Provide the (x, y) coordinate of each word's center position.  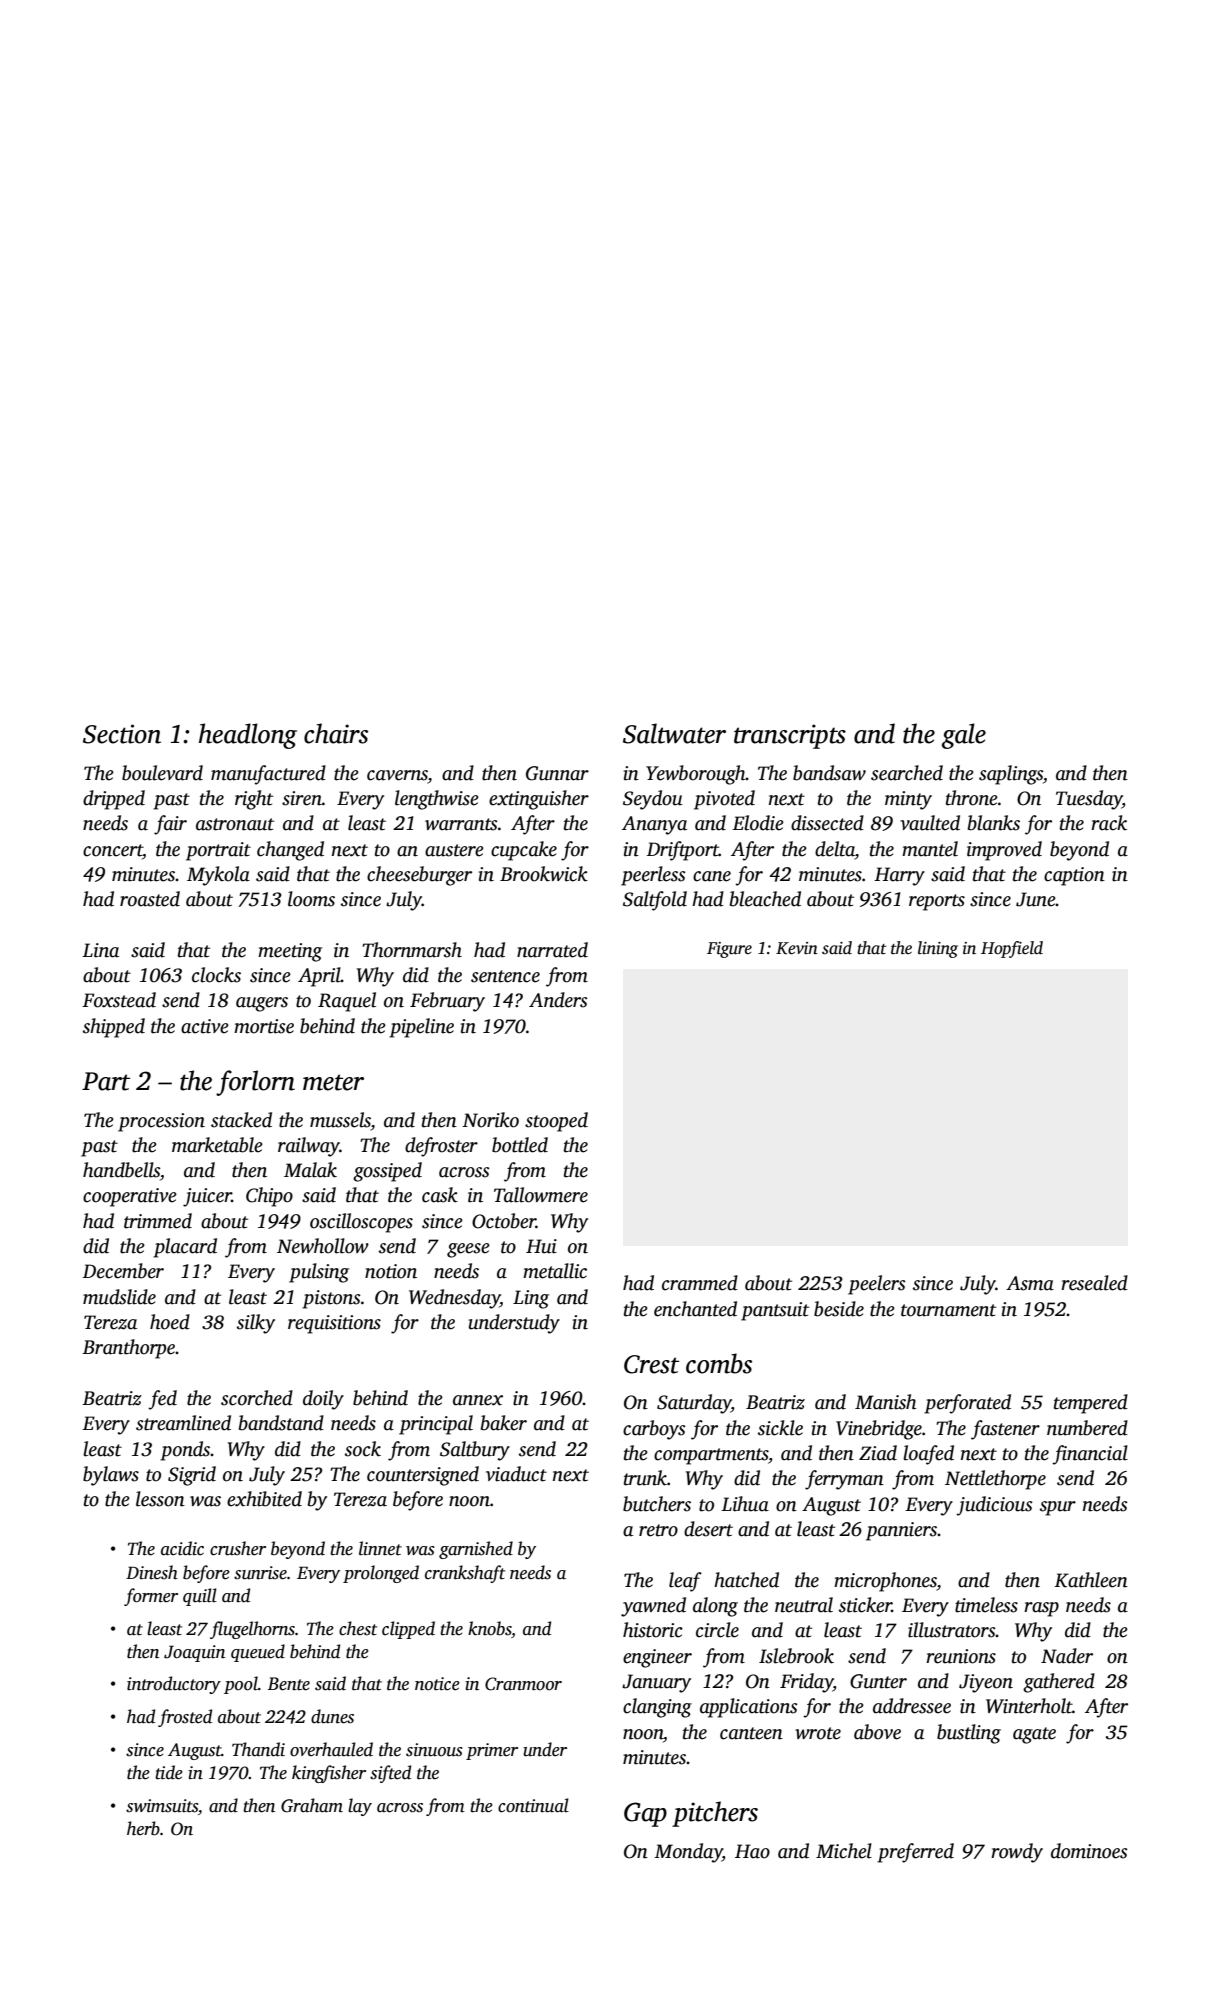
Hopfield (1012, 949)
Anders (558, 1000)
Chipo (269, 1197)
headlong (248, 736)
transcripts (790, 736)
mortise (264, 1026)
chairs (336, 733)
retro (658, 1530)
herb (143, 1828)
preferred (915, 1853)
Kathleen (1091, 1580)
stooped (556, 1122)
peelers (877, 1285)
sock (363, 1449)
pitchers (715, 1814)
